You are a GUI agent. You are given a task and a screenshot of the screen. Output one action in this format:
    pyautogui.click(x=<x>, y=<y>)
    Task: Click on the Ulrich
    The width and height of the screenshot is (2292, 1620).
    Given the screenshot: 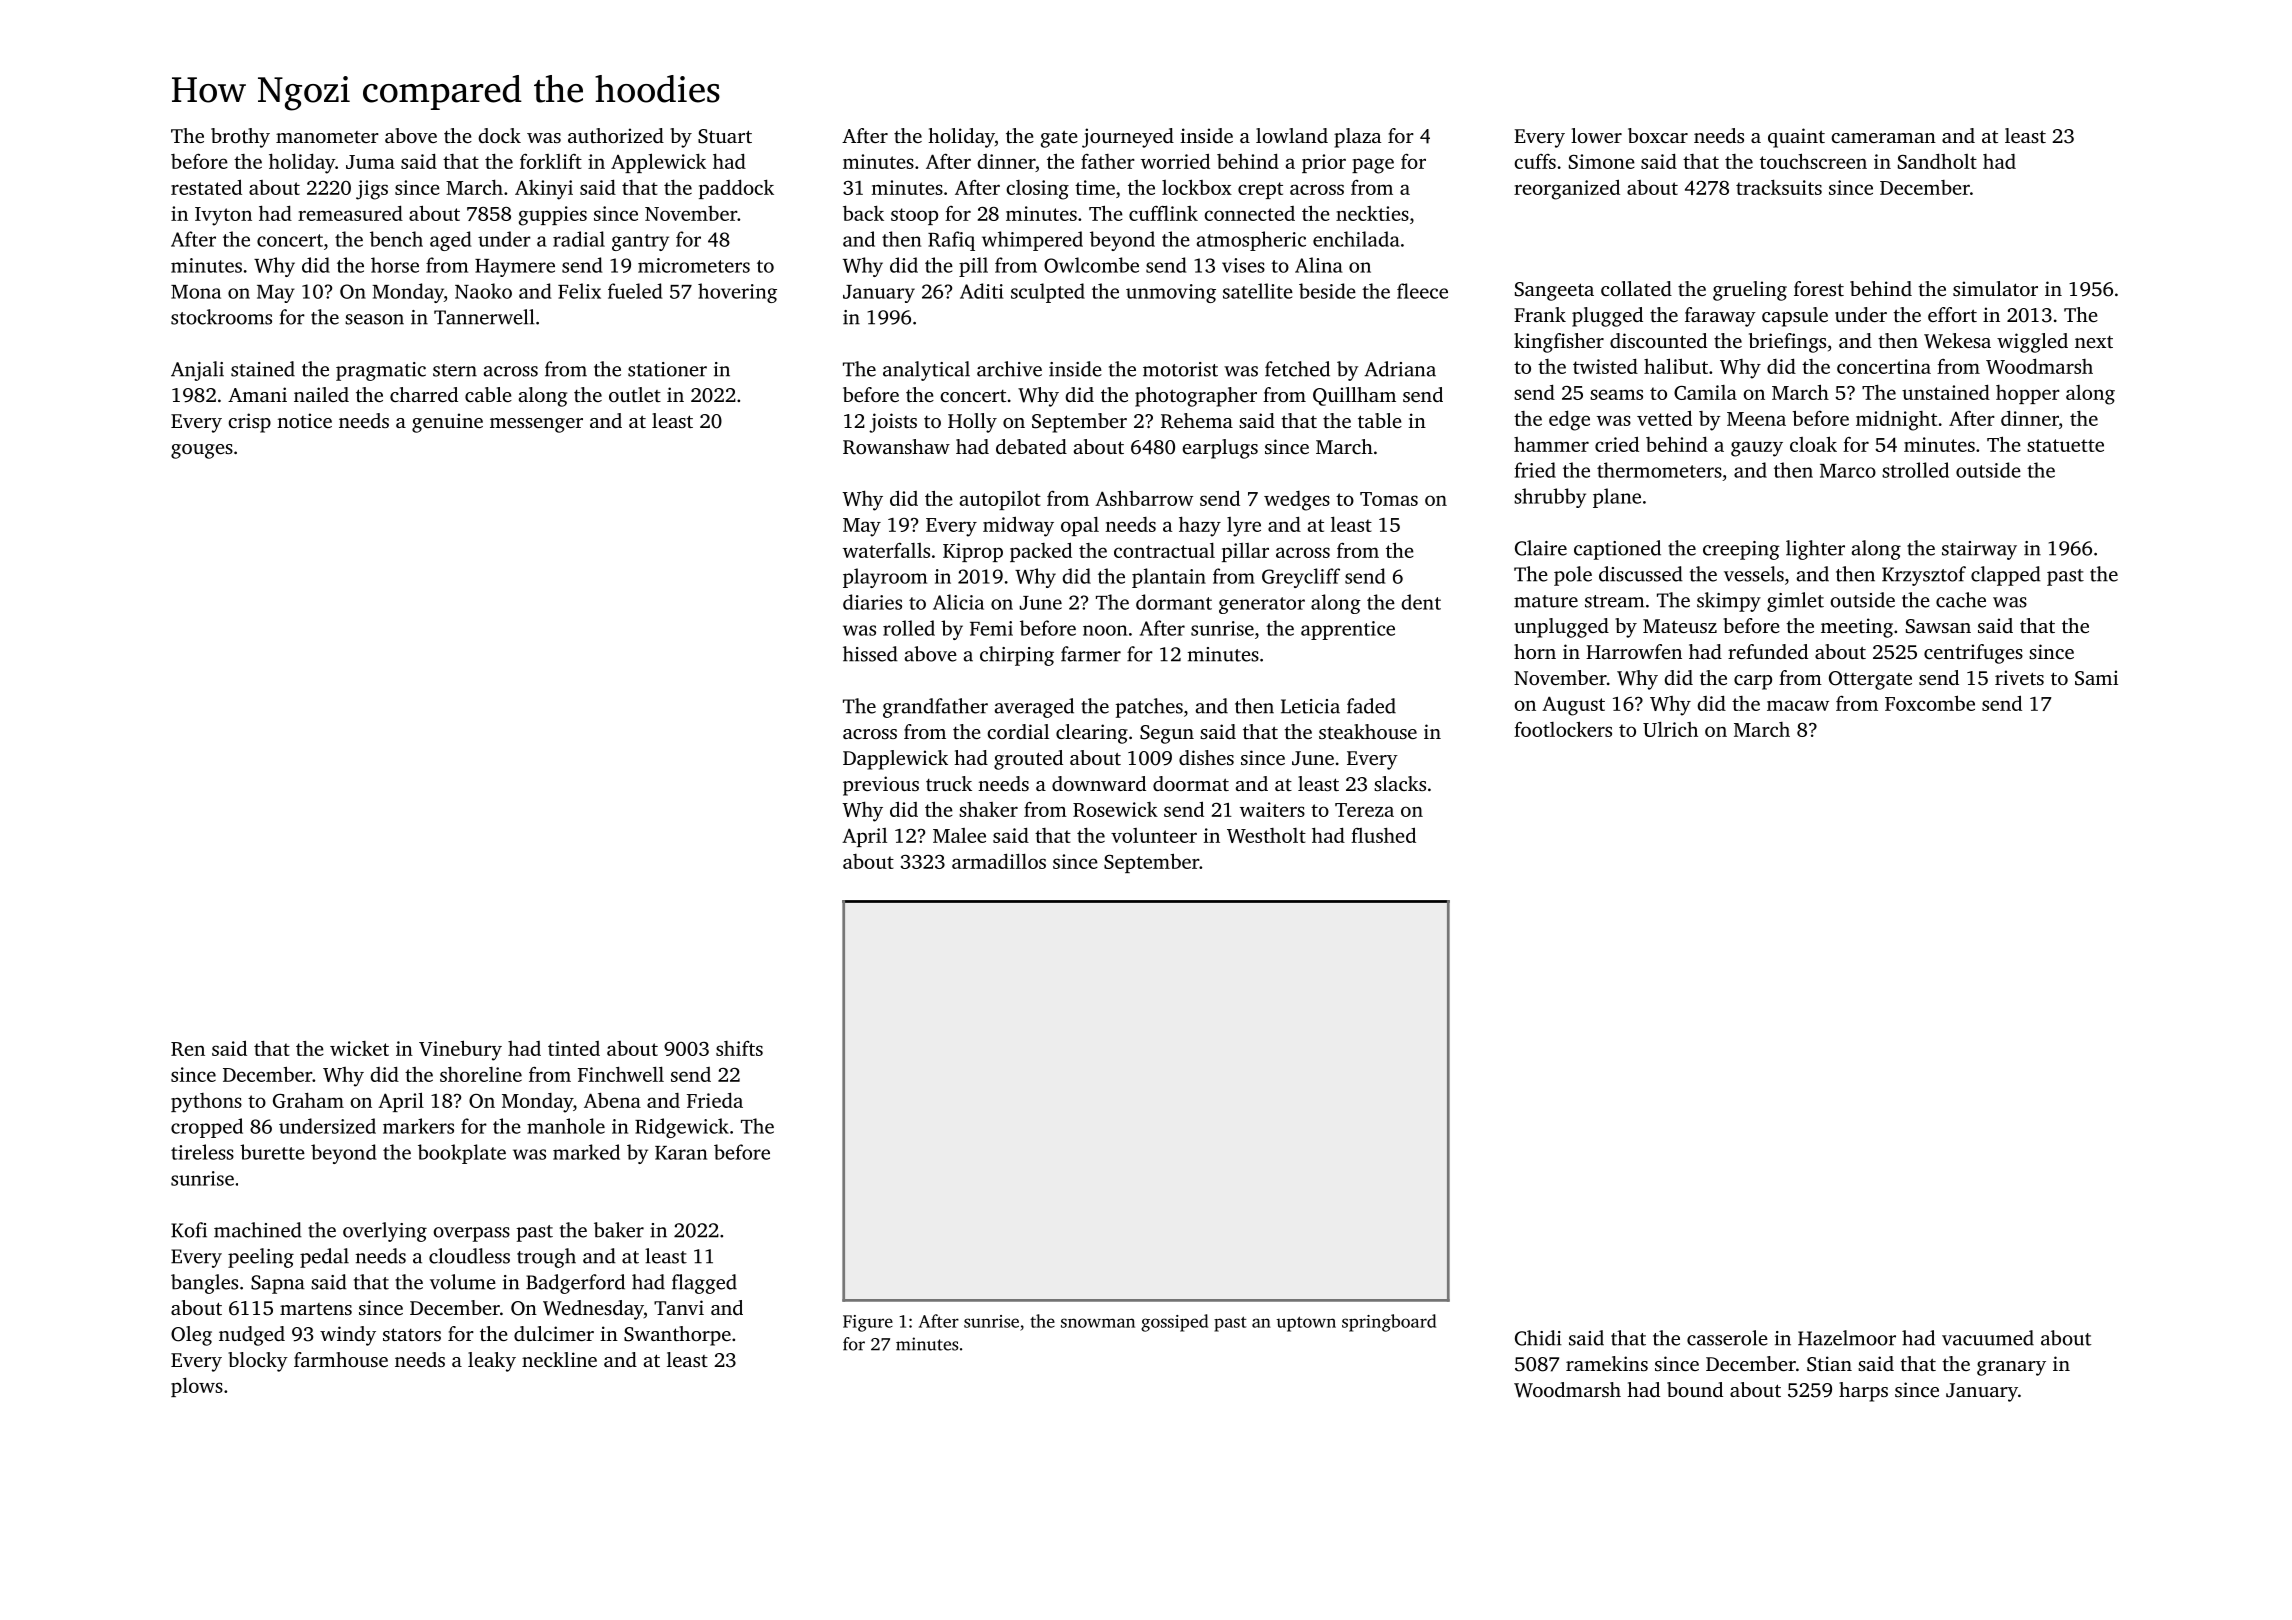 What is the action you would take?
    pyautogui.click(x=1670, y=729)
